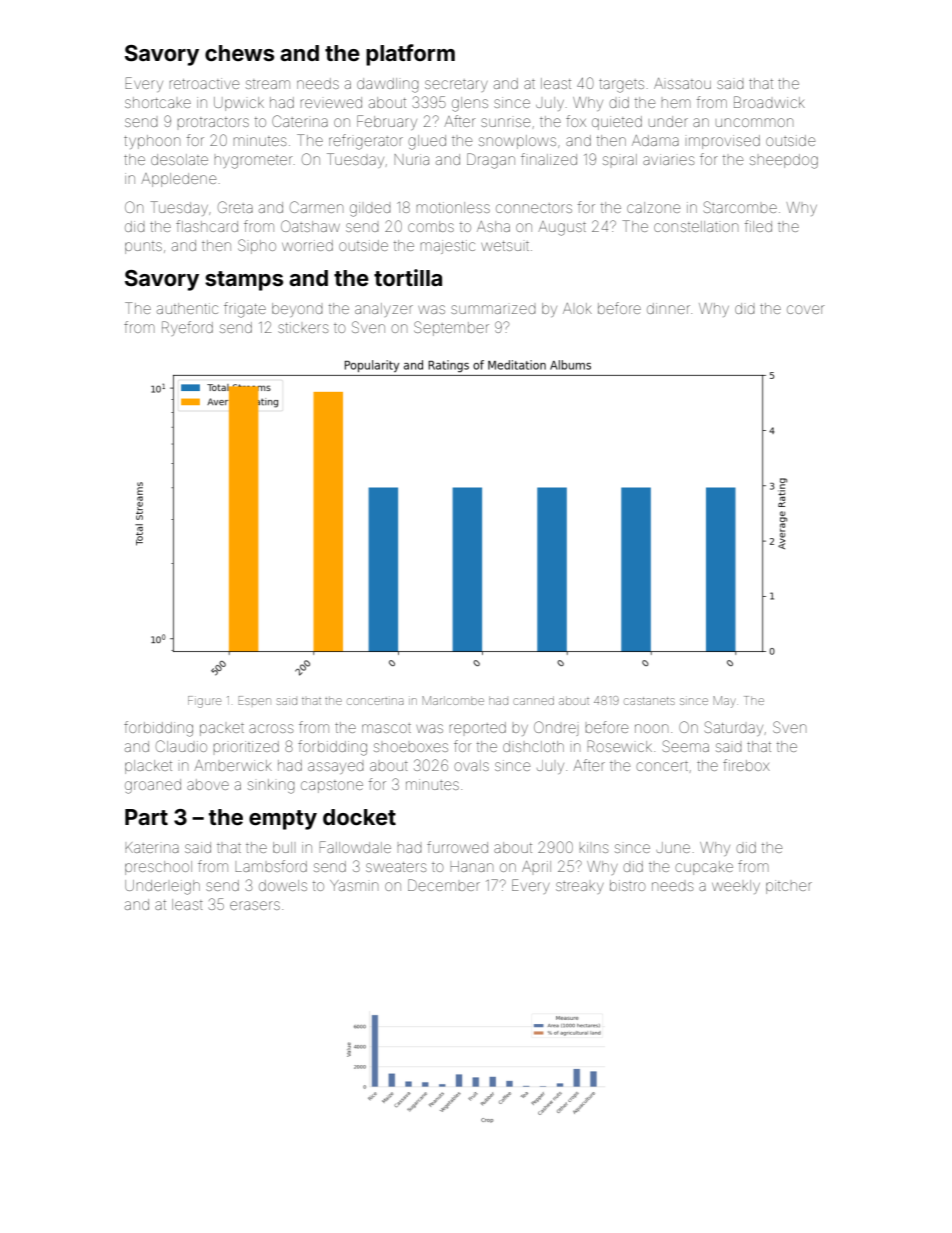  What do you see at coordinates (769, 102) in the screenshot?
I see `Broadwick` at bounding box center [769, 102].
